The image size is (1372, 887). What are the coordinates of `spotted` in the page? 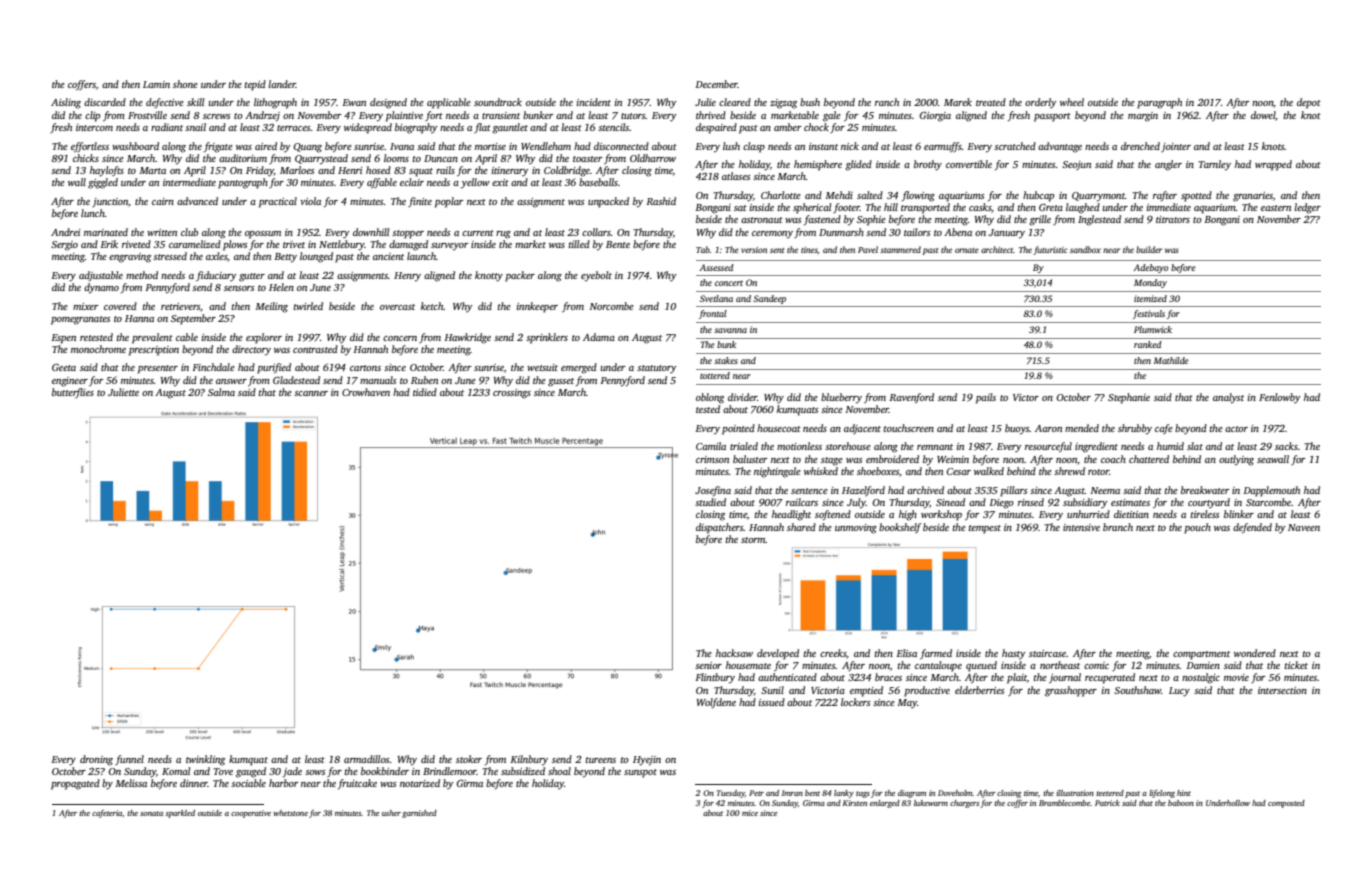 It's located at (1196, 196).
